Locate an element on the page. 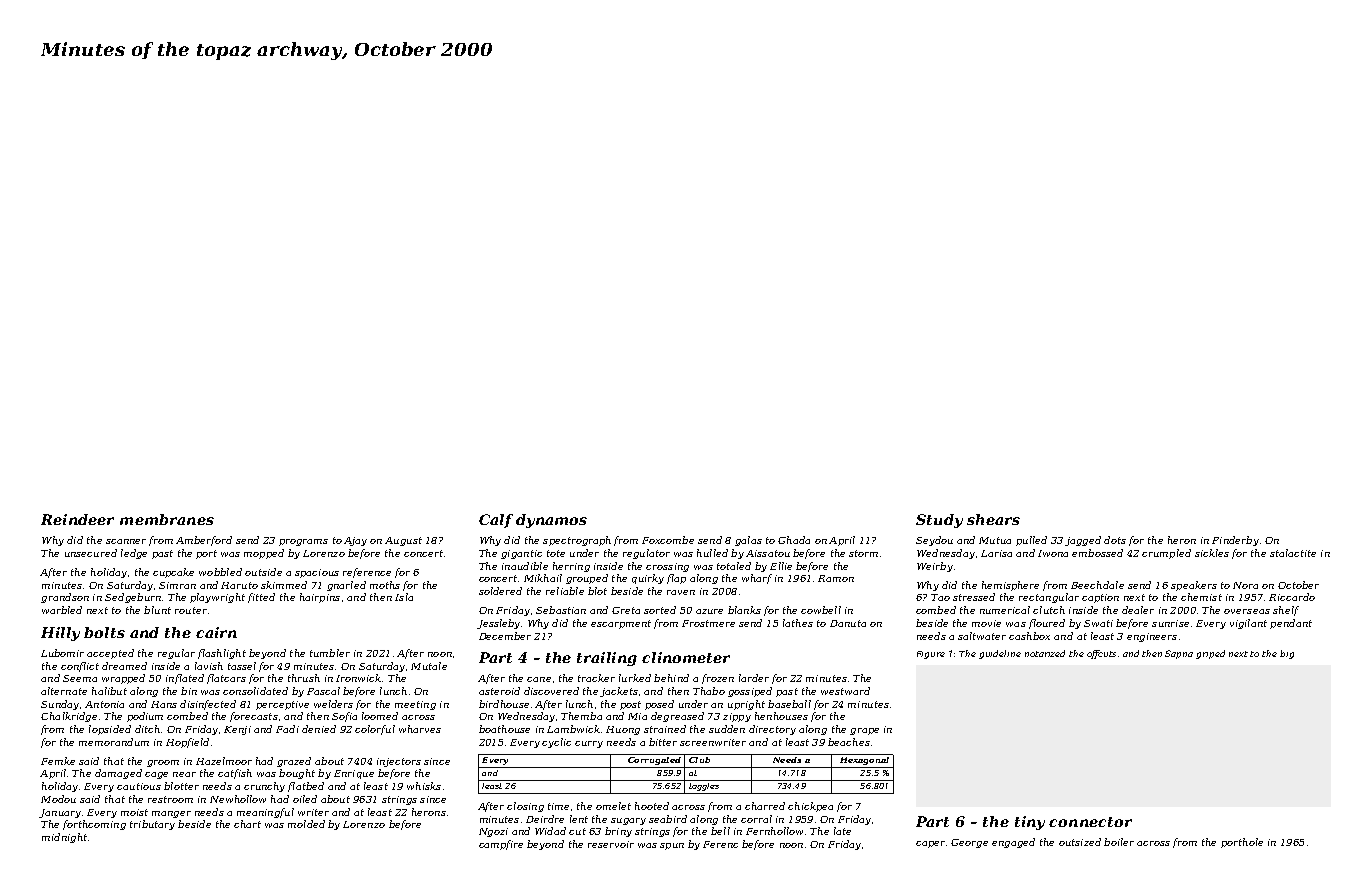 This document has width=1372, height=887. campfire is located at coordinates (501, 845).
